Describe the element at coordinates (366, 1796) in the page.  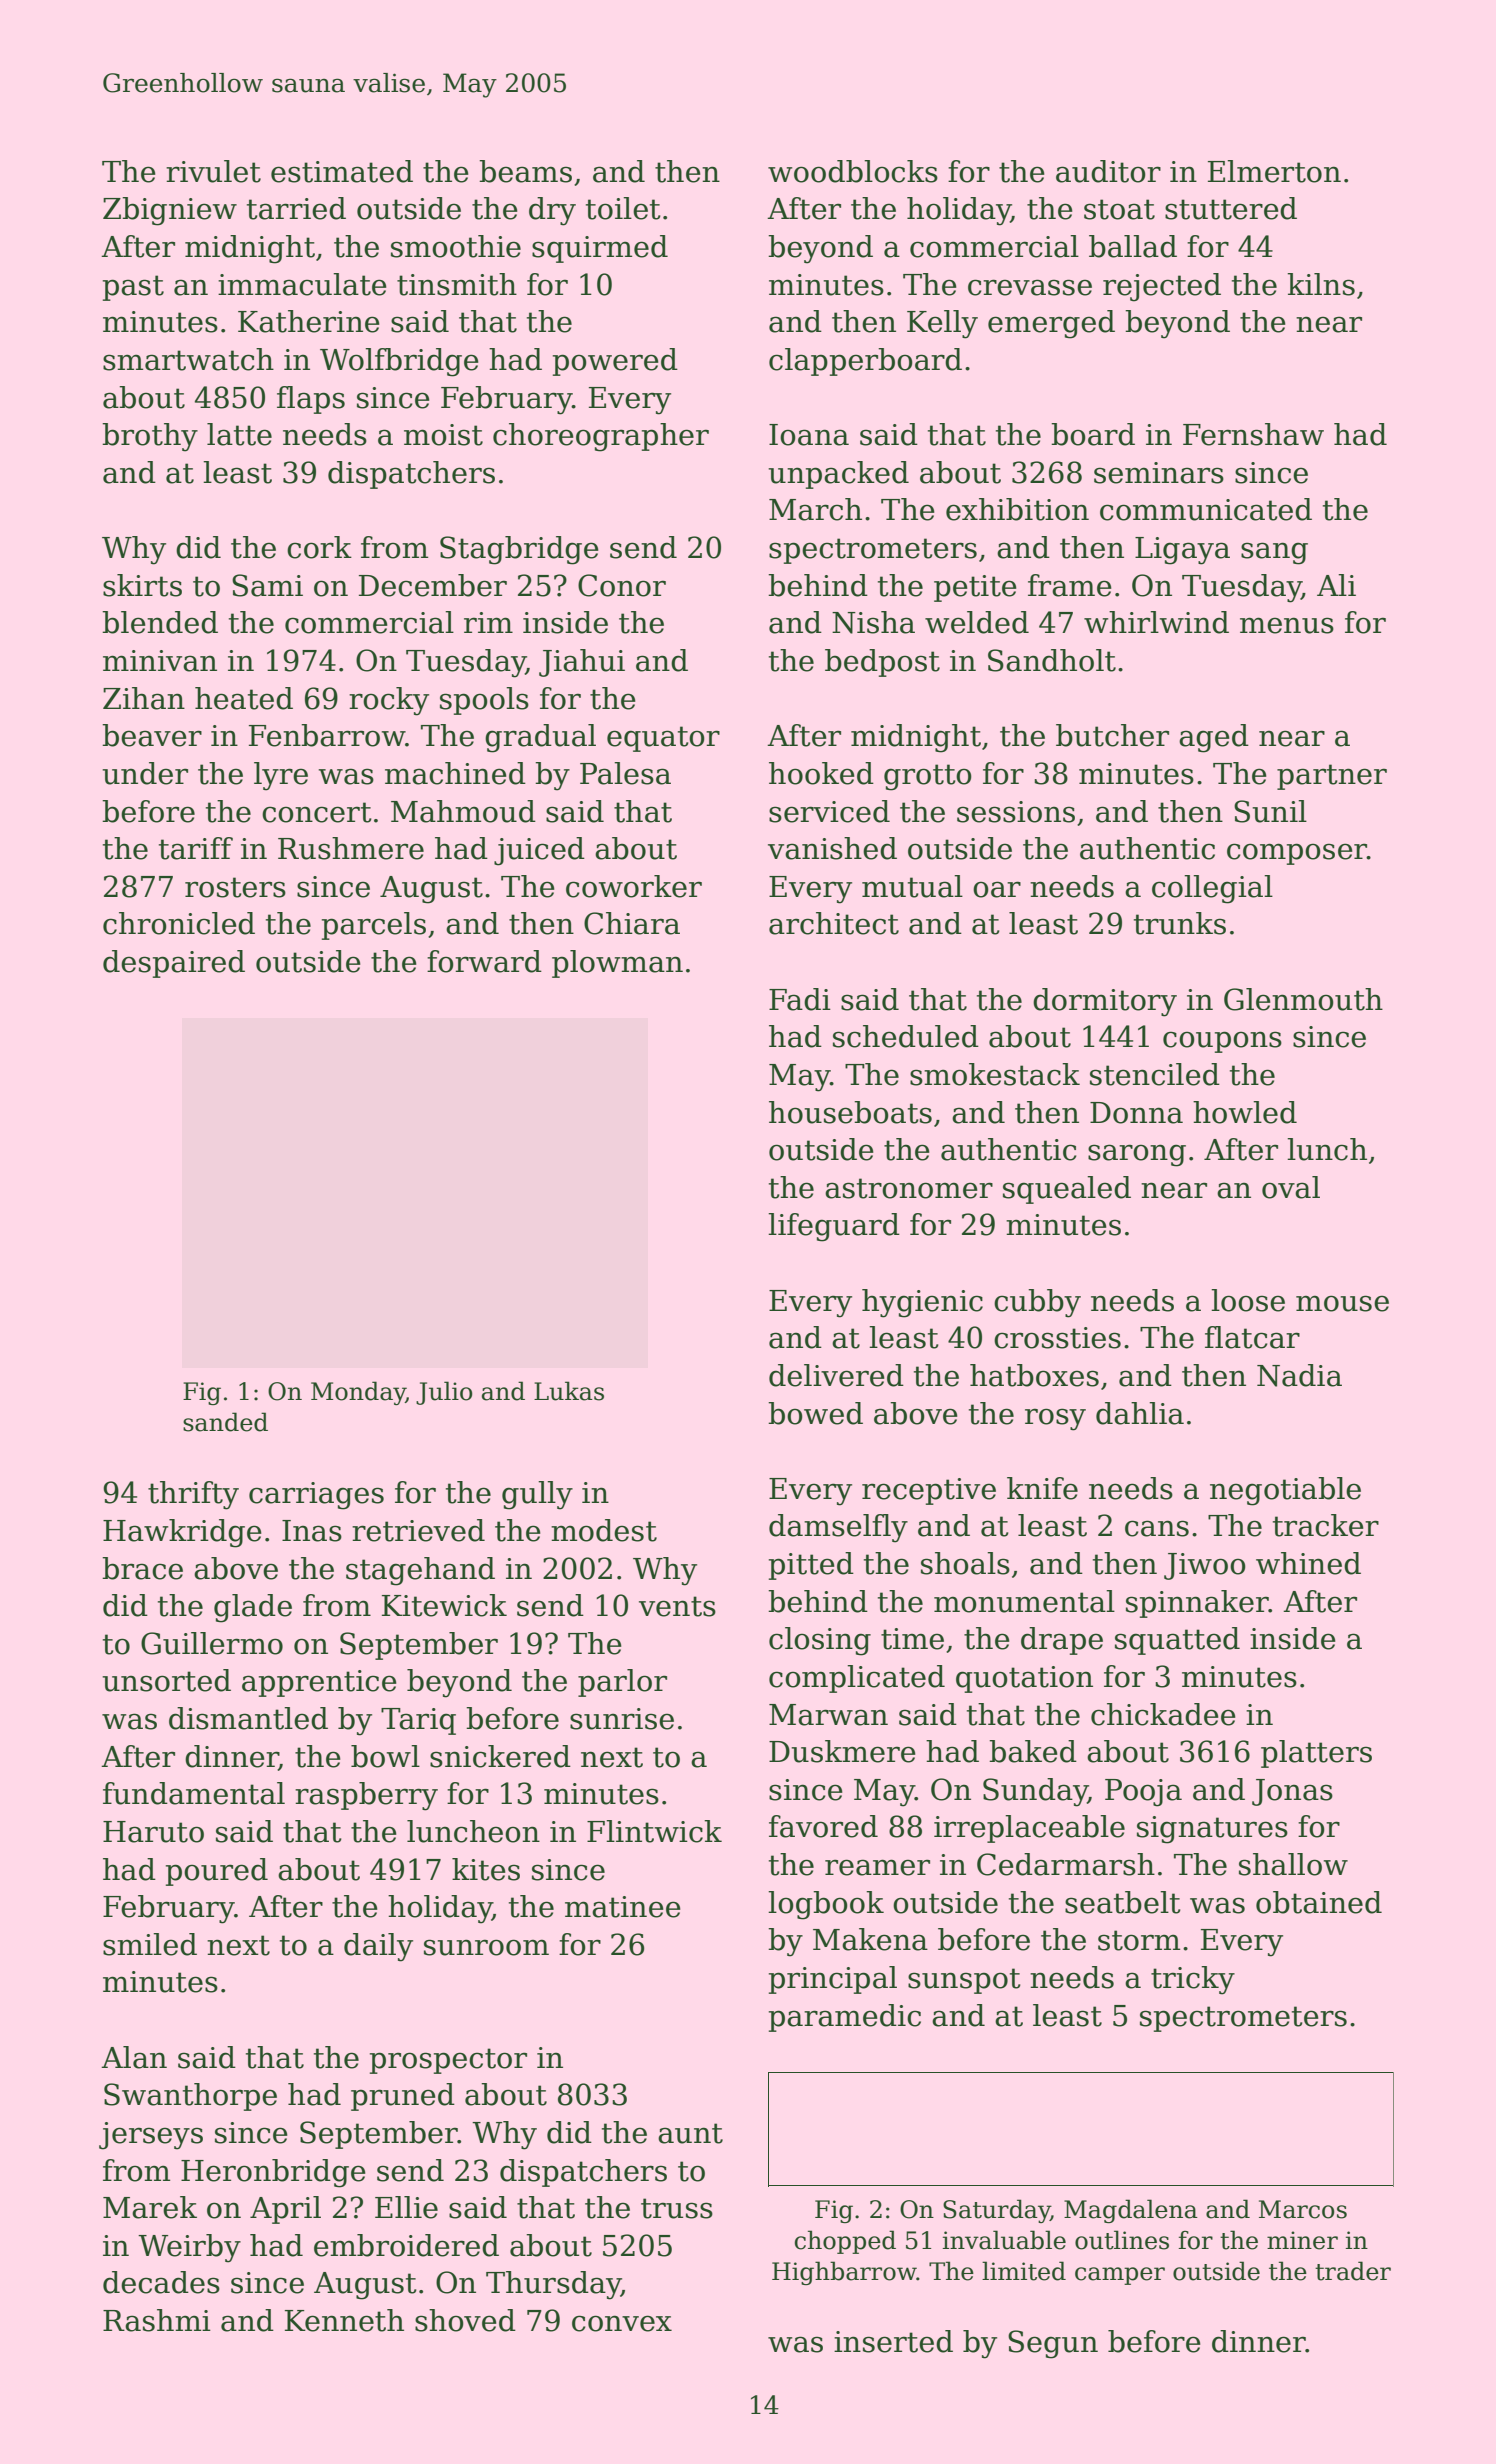
I see `raspberry` at that location.
